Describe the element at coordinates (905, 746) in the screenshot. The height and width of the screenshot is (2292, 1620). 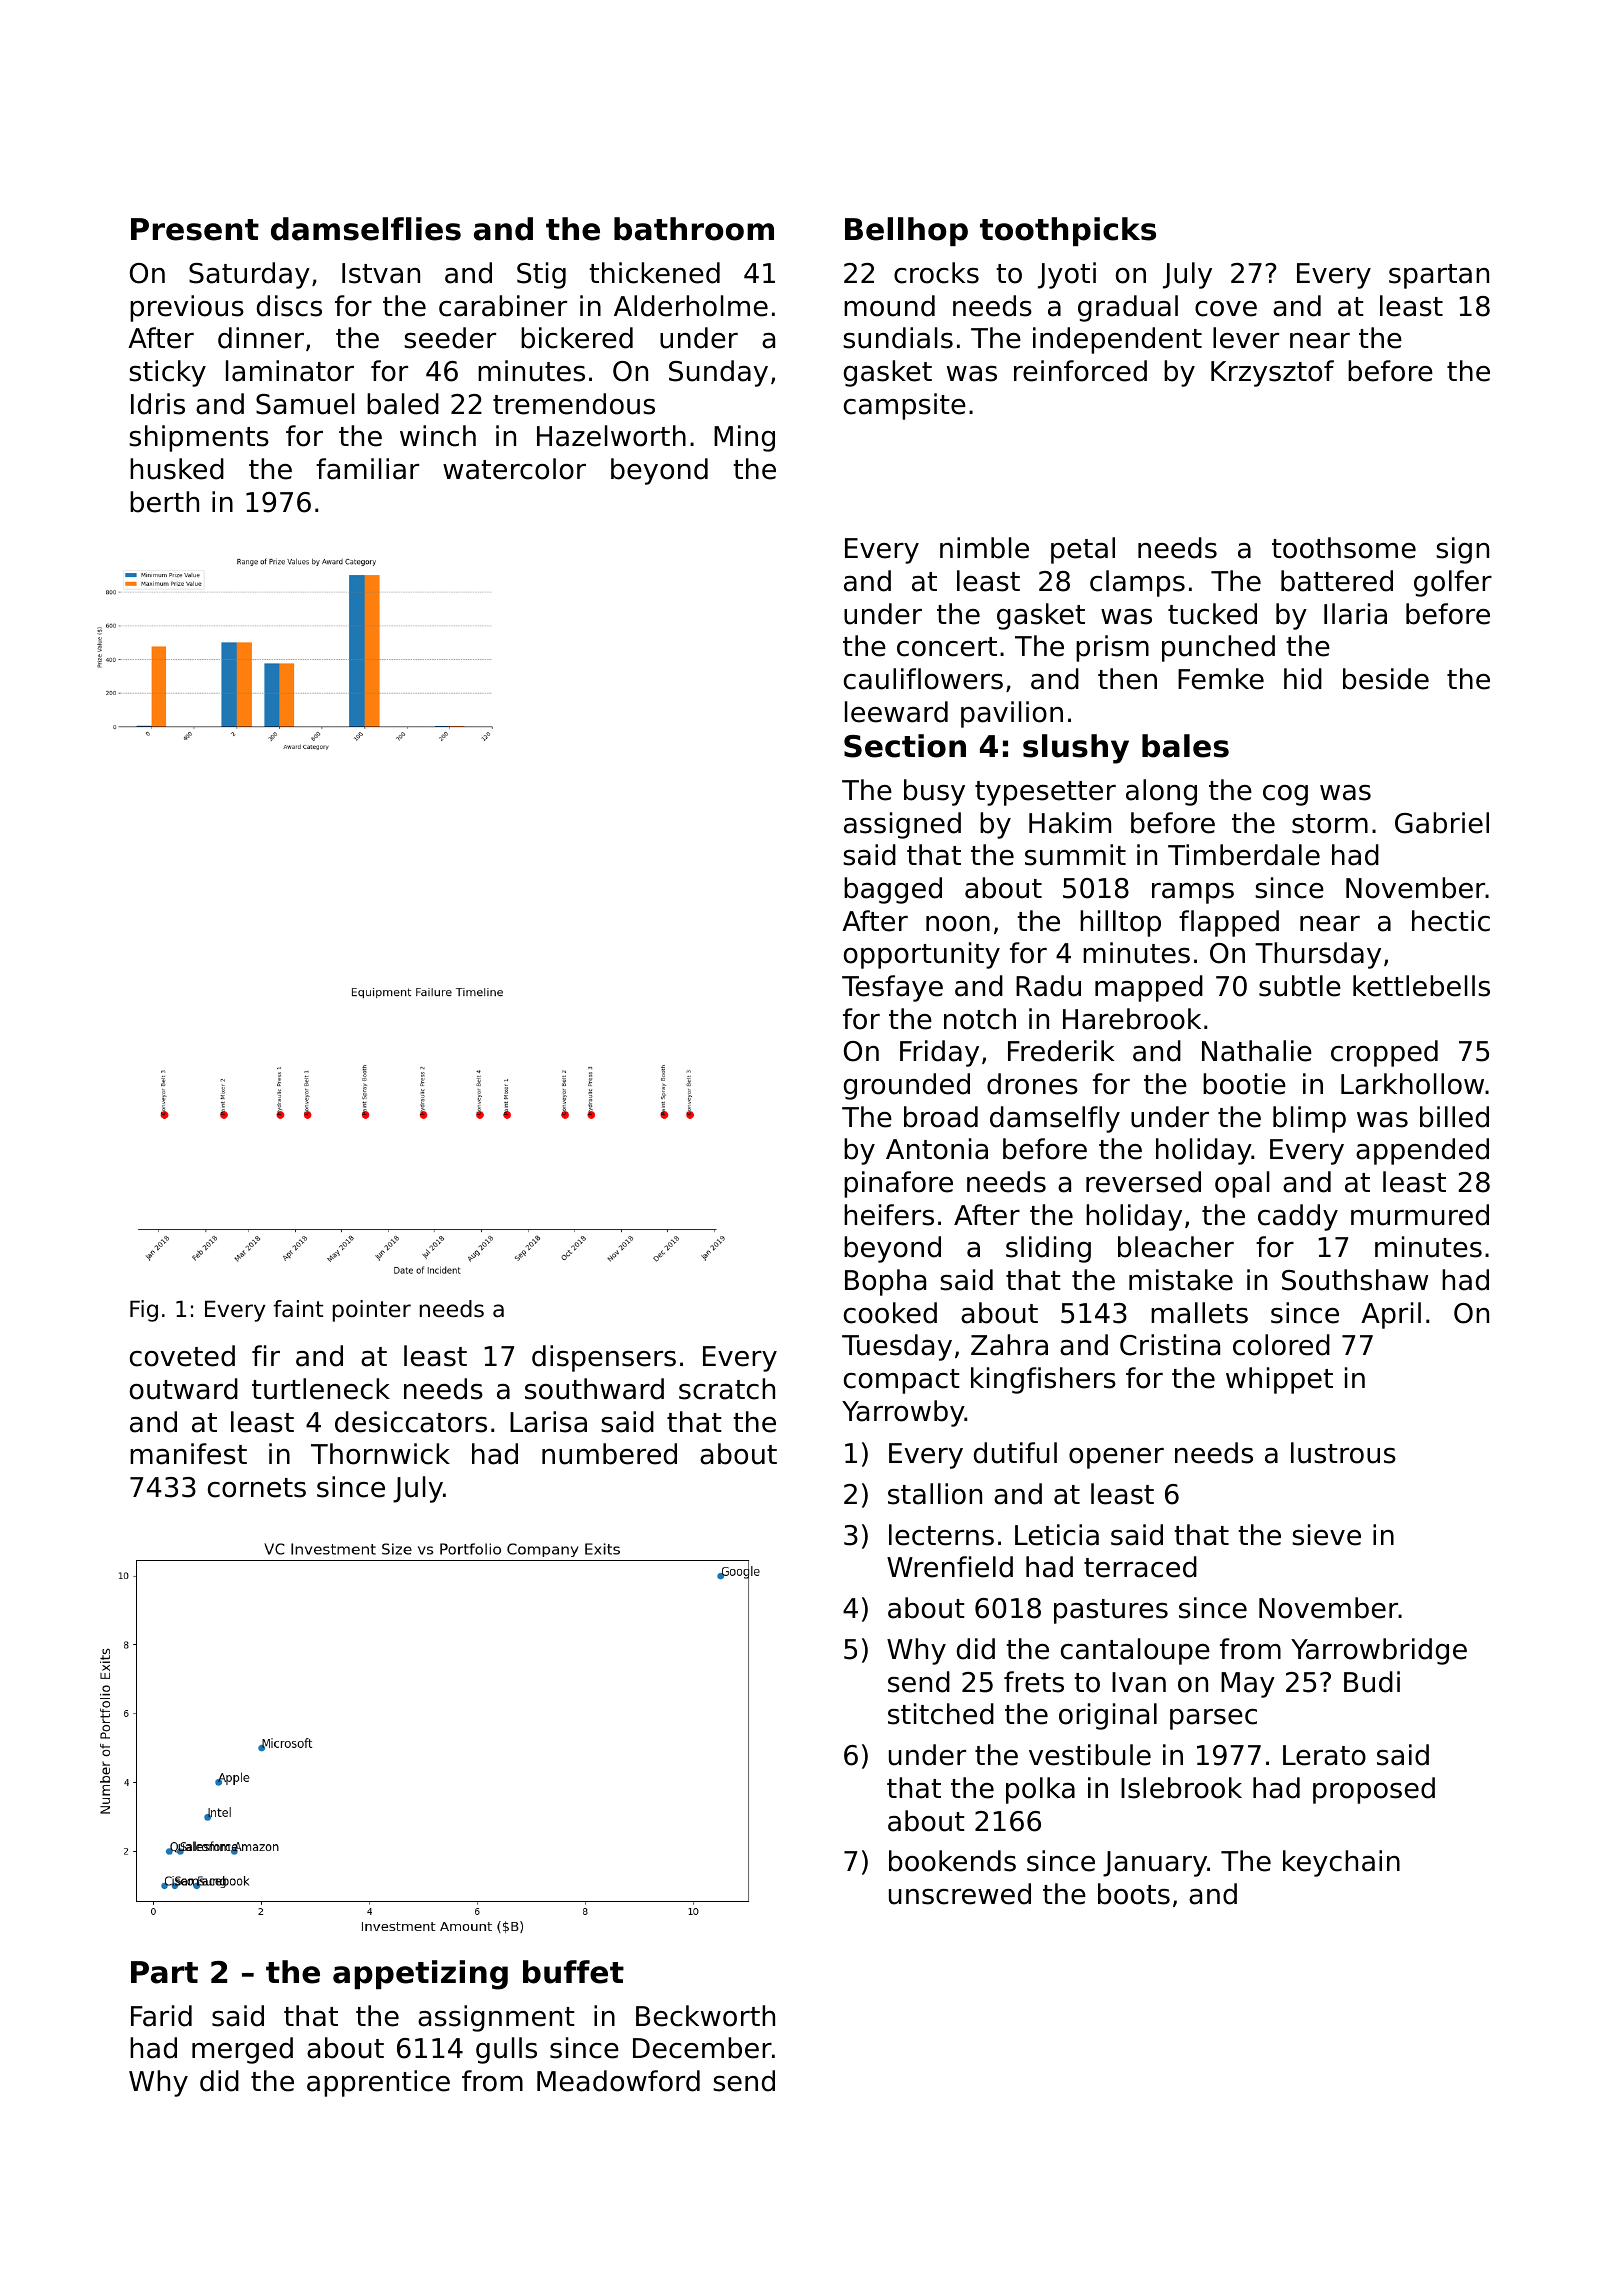
I see `Section` at that location.
